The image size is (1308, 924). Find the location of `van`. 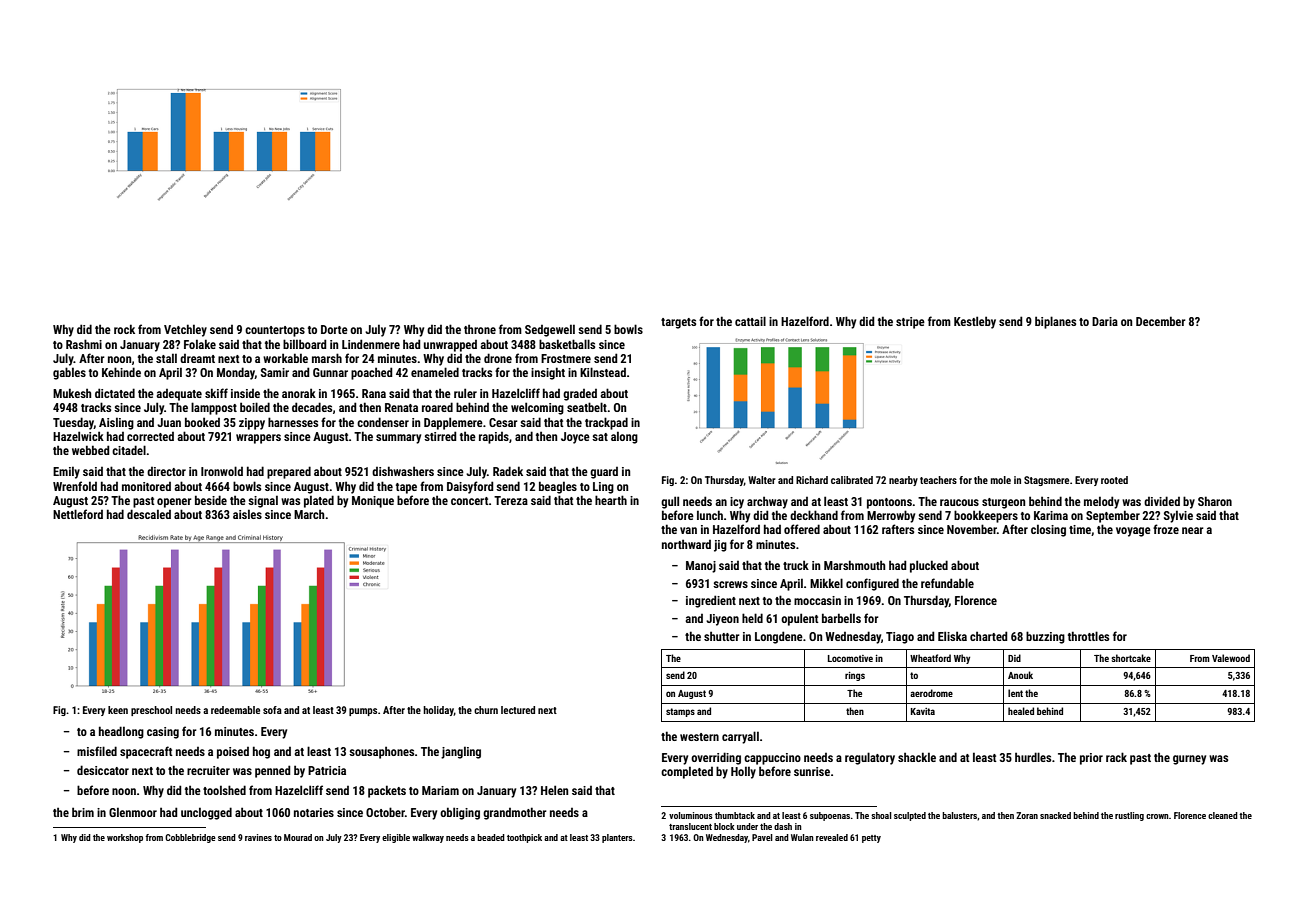

van is located at coordinates (688, 530).
